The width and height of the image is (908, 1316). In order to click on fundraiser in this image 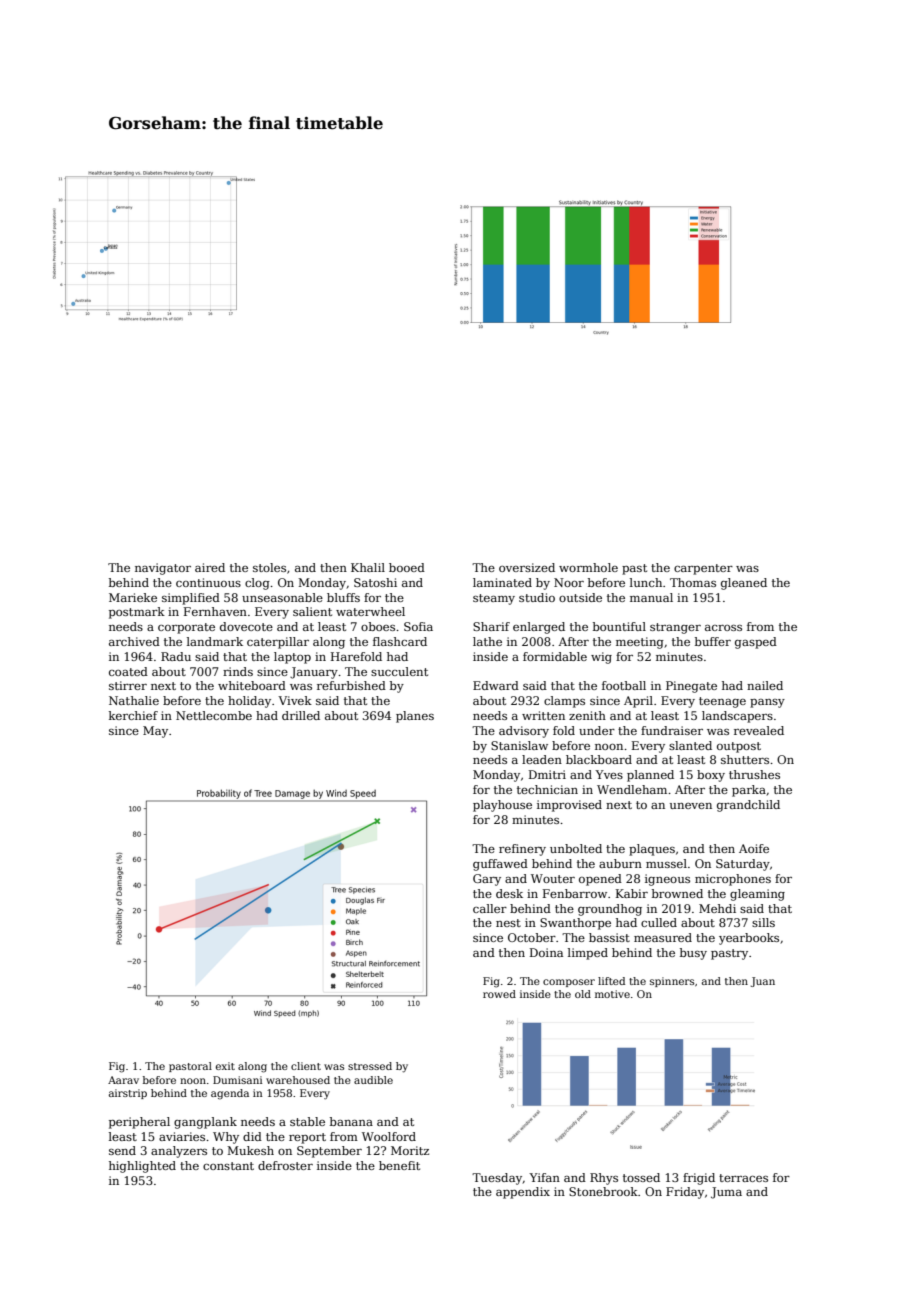, I will do `click(672, 730)`.
